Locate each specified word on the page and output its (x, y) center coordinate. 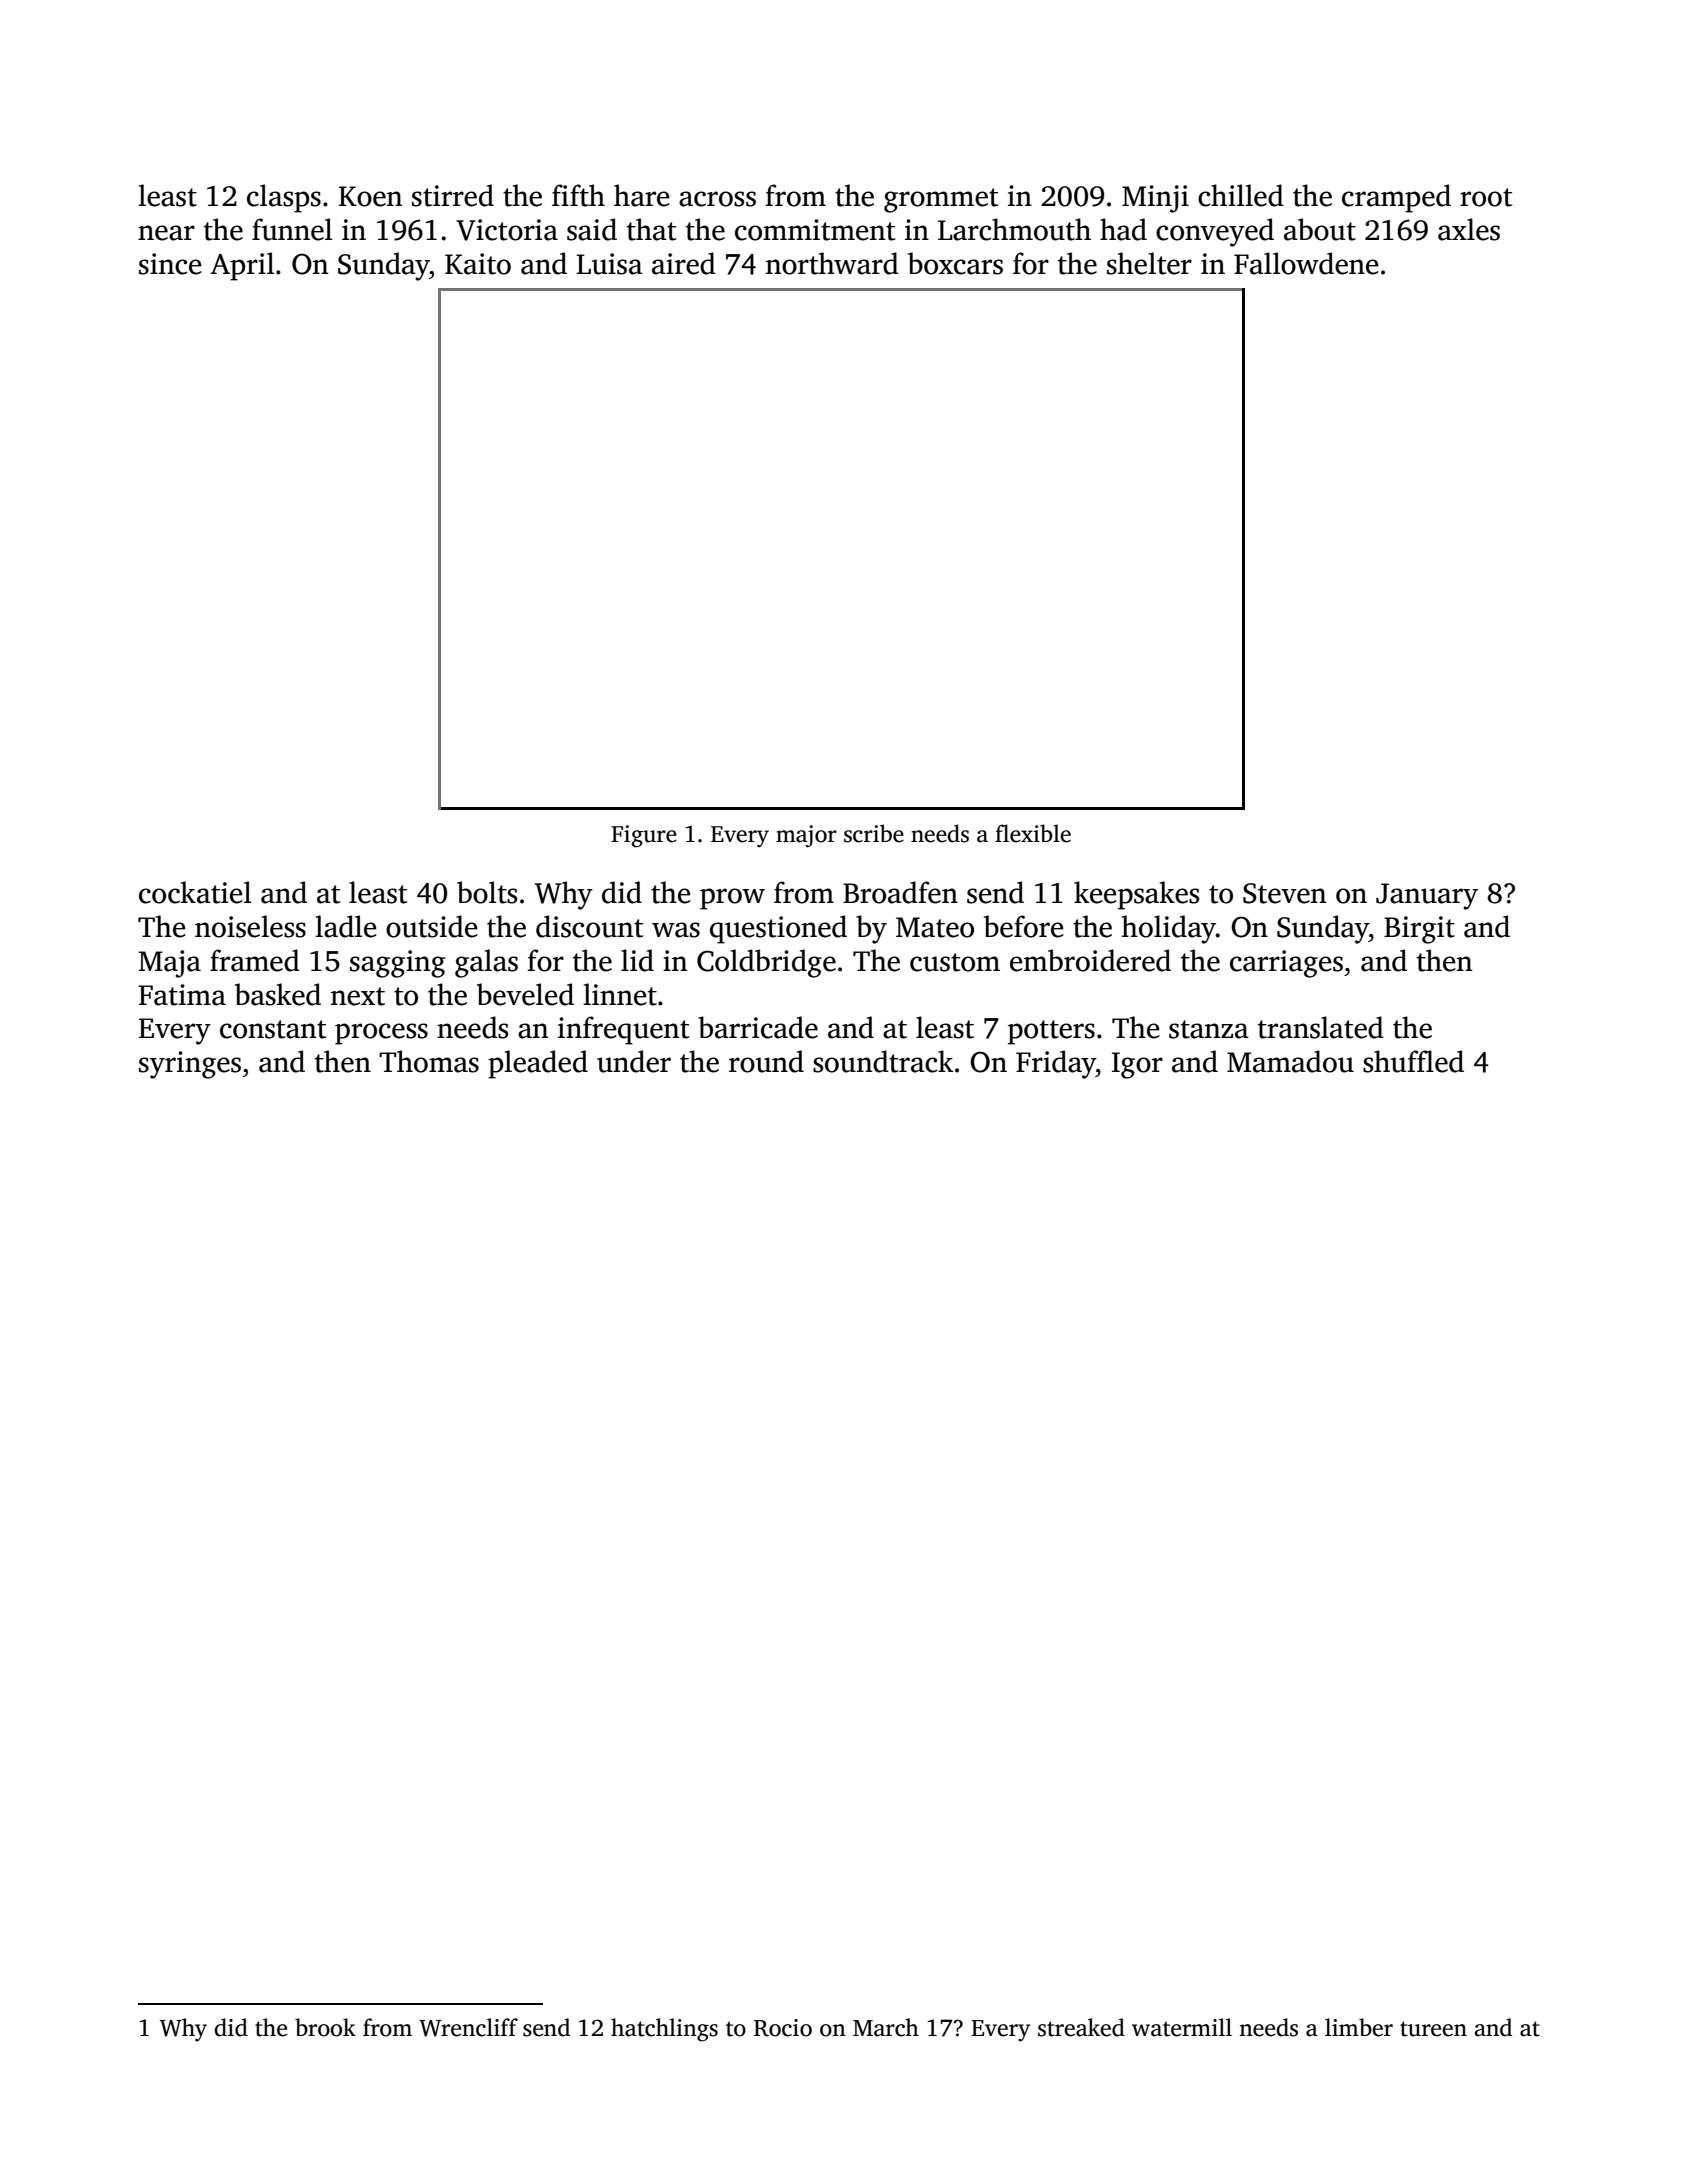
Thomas (429, 1061)
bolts (487, 892)
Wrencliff (468, 2027)
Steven (1284, 893)
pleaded (538, 1064)
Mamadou (1290, 1061)
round (766, 1061)
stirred (453, 195)
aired (684, 263)
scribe (874, 833)
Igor (1137, 1065)
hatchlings (664, 2030)
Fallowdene (1306, 263)
